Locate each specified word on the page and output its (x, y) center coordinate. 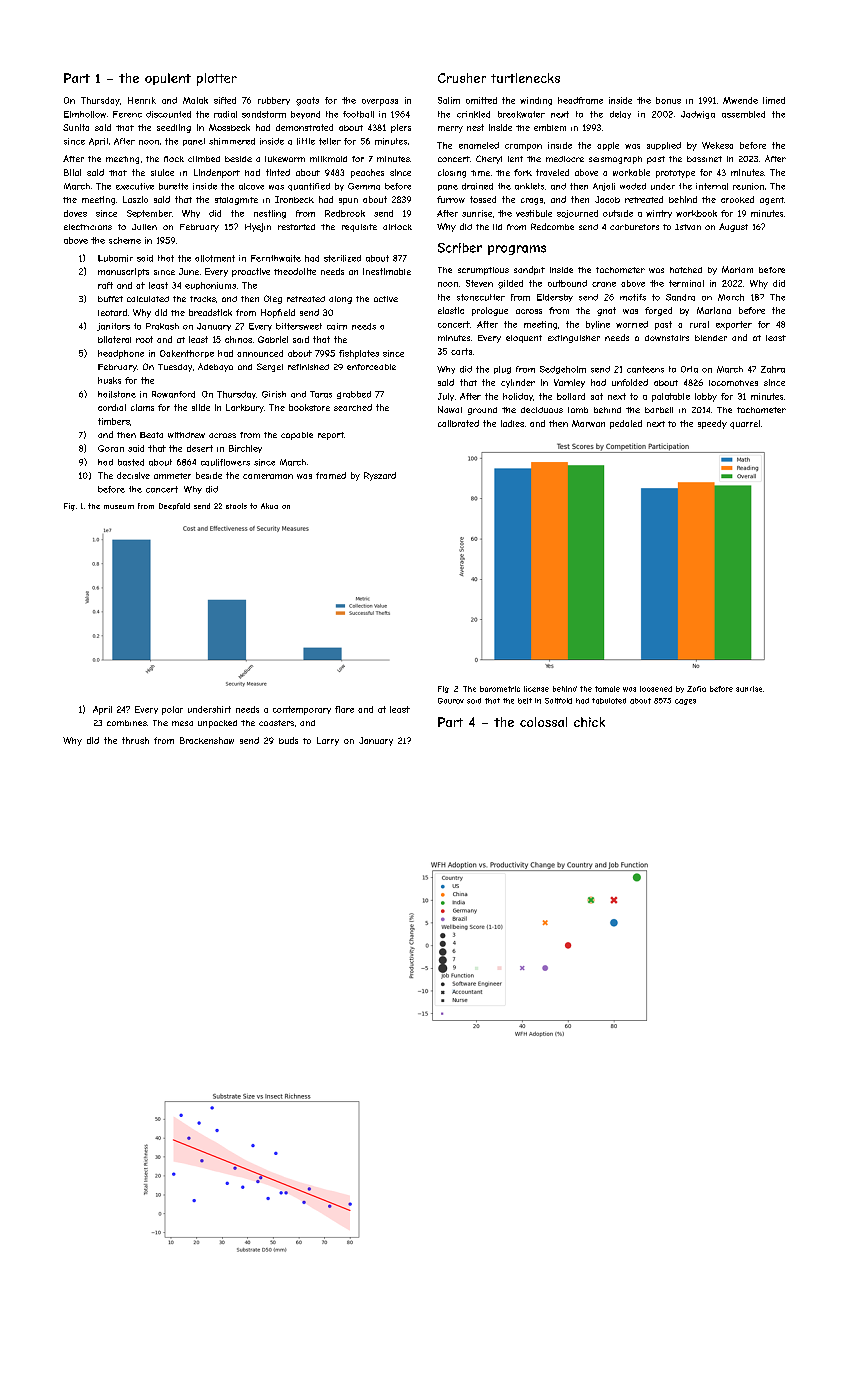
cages (685, 702)
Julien (144, 227)
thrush (135, 740)
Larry (328, 741)
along (340, 300)
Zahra (773, 369)
